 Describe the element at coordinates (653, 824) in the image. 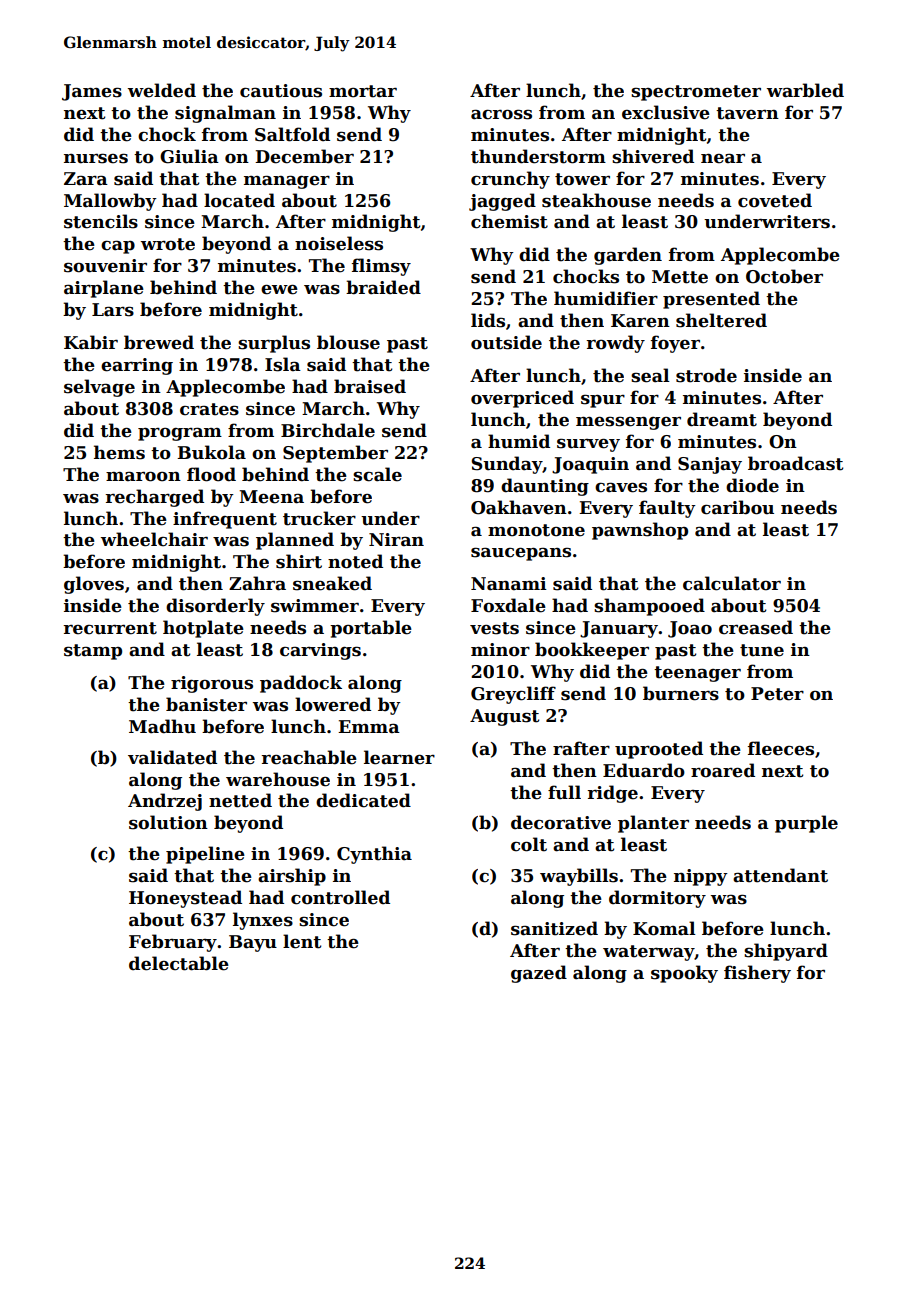

I see `planter` at that location.
